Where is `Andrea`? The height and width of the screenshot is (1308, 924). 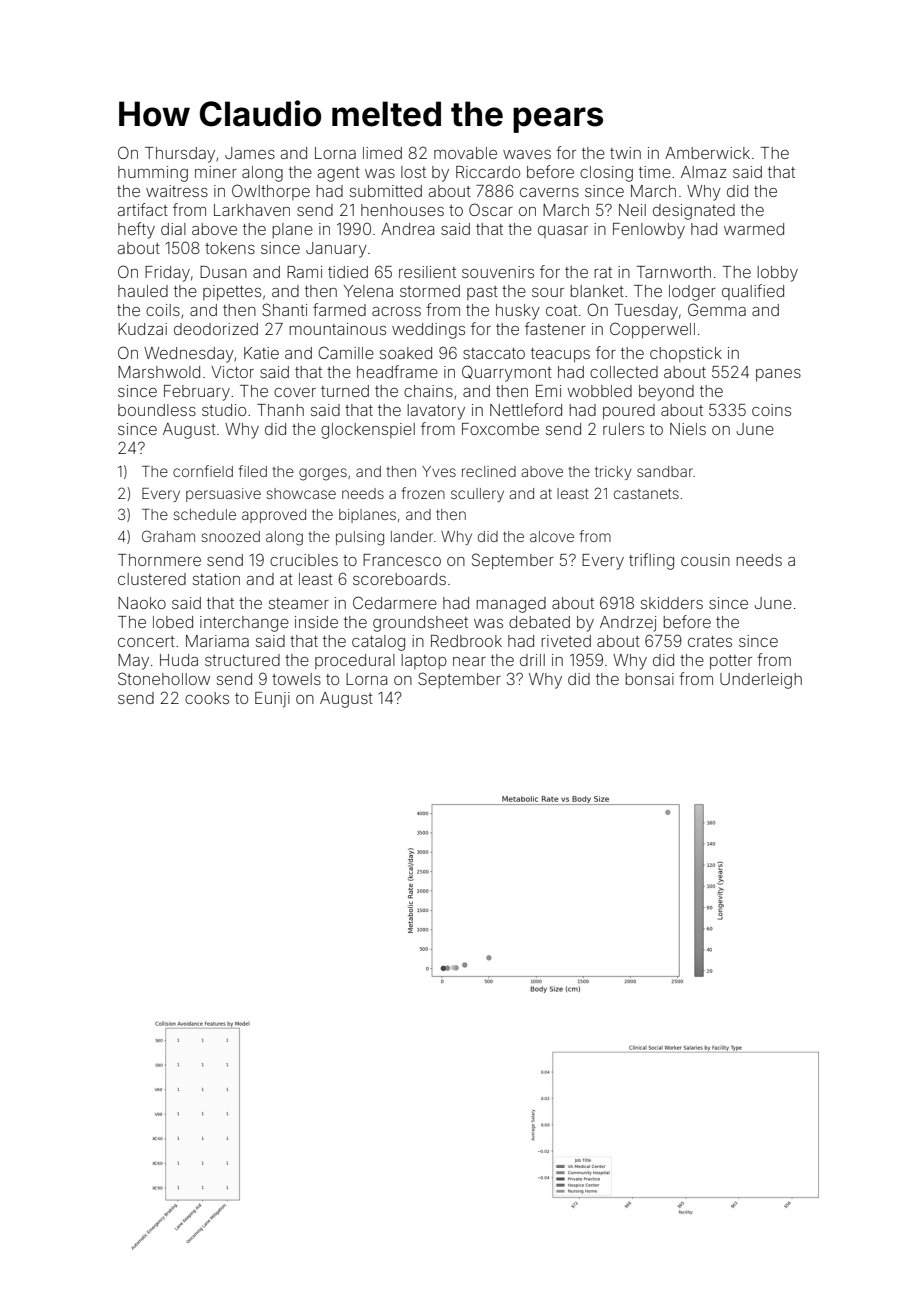
Andrea is located at coordinates (407, 229).
